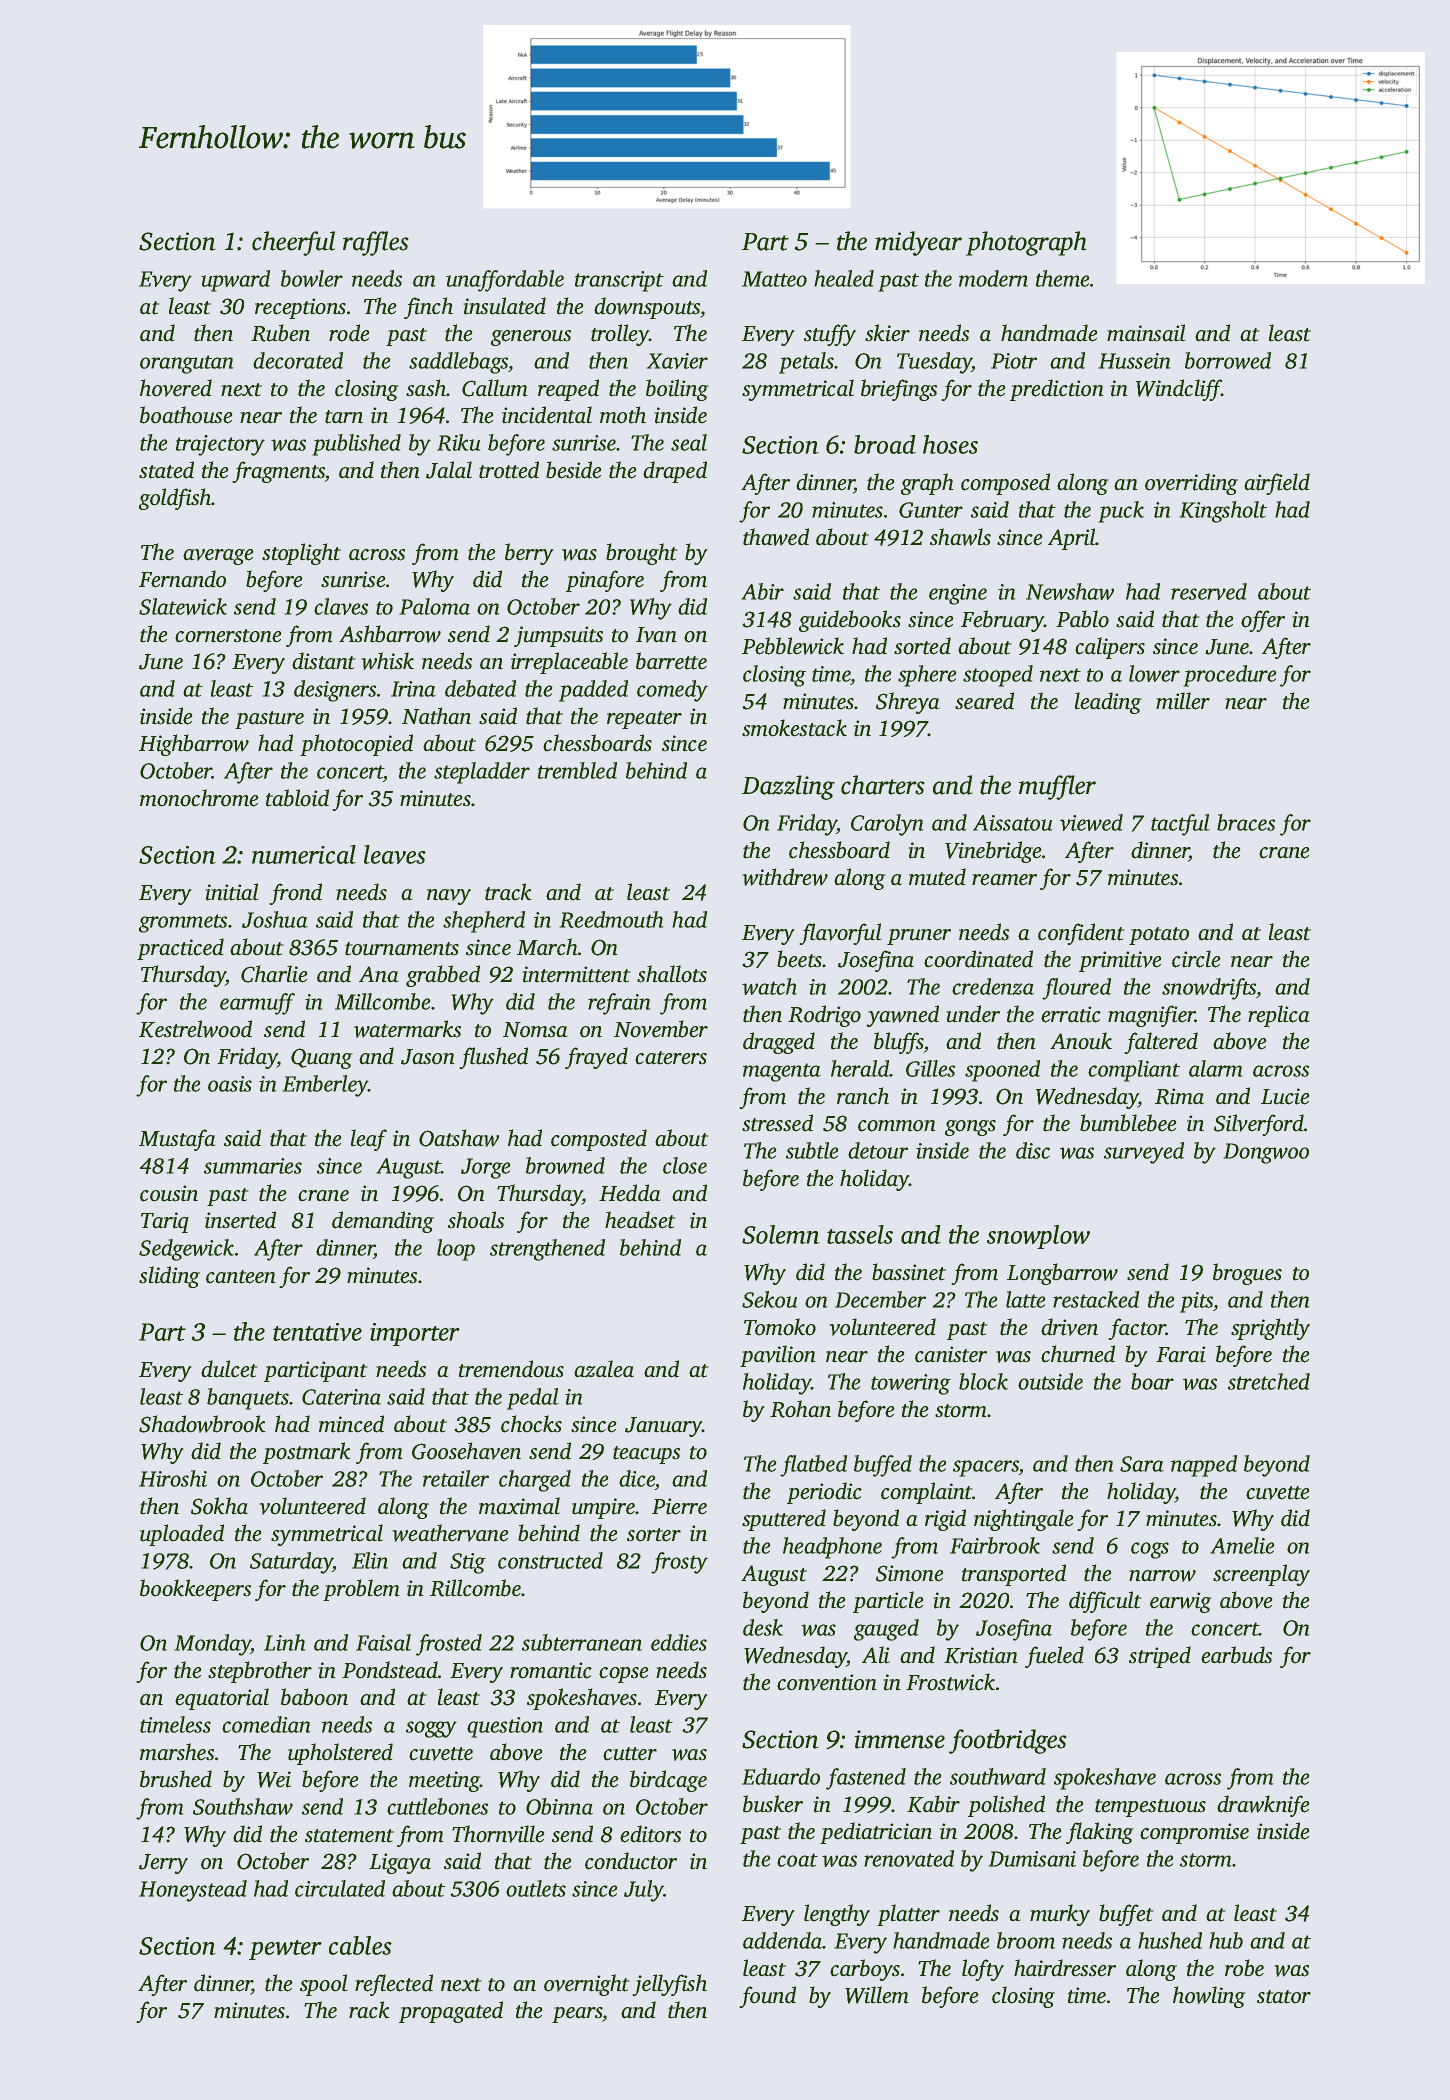 This screenshot has height=2100, width=1450. Describe the element at coordinates (1120, 961) in the screenshot. I see `primitive` at that location.
